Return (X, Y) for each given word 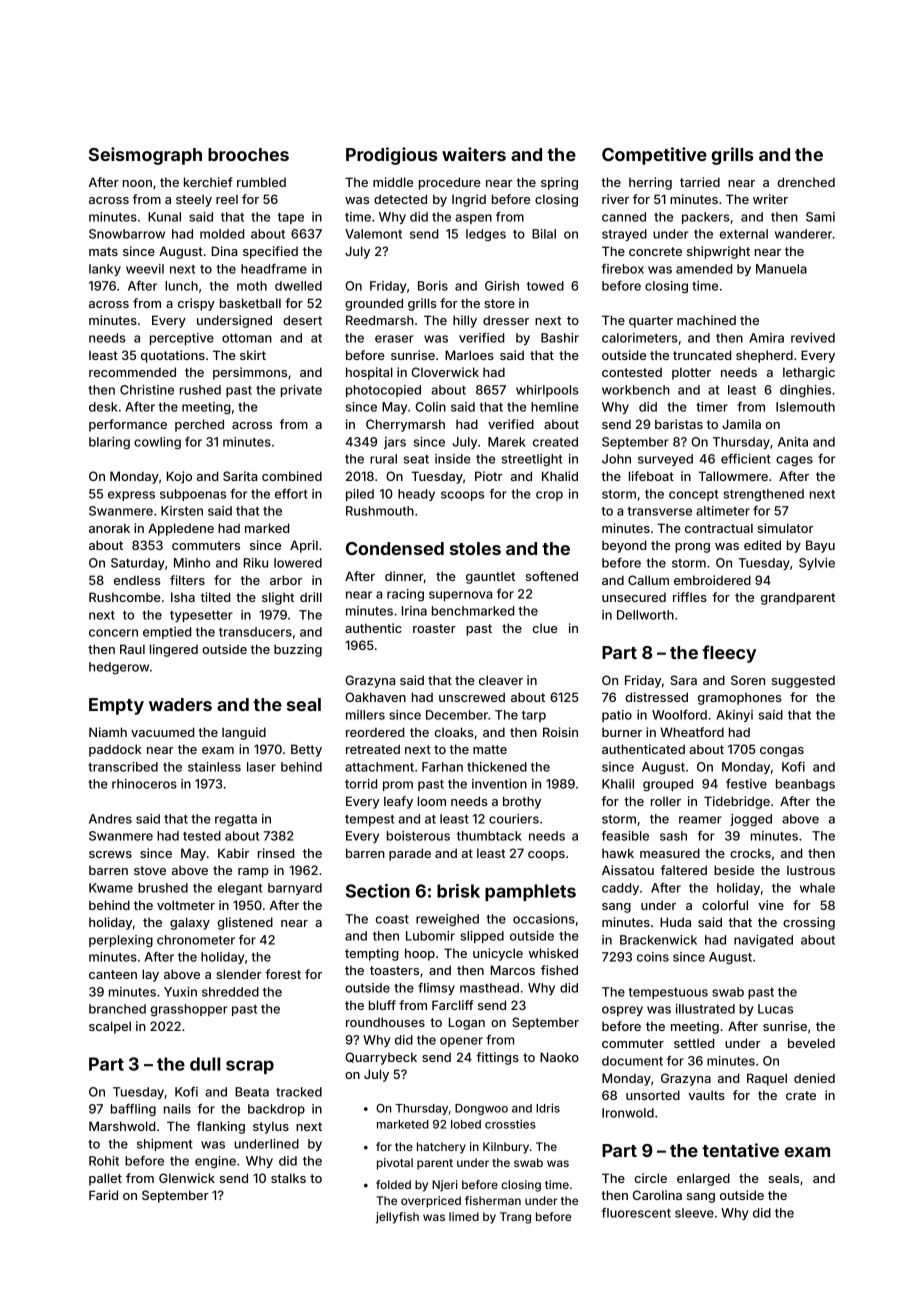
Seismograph (145, 156)
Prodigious (392, 156)
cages (794, 461)
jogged (751, 820)
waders (180, 704)
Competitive (654, 156)
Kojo (179, 477)
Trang (515, 1218)
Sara (684, 680)
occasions (544, 919)
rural (383, 459)
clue (545, 628)
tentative (740, 1150)
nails (177, 1109)
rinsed (276, 853)
